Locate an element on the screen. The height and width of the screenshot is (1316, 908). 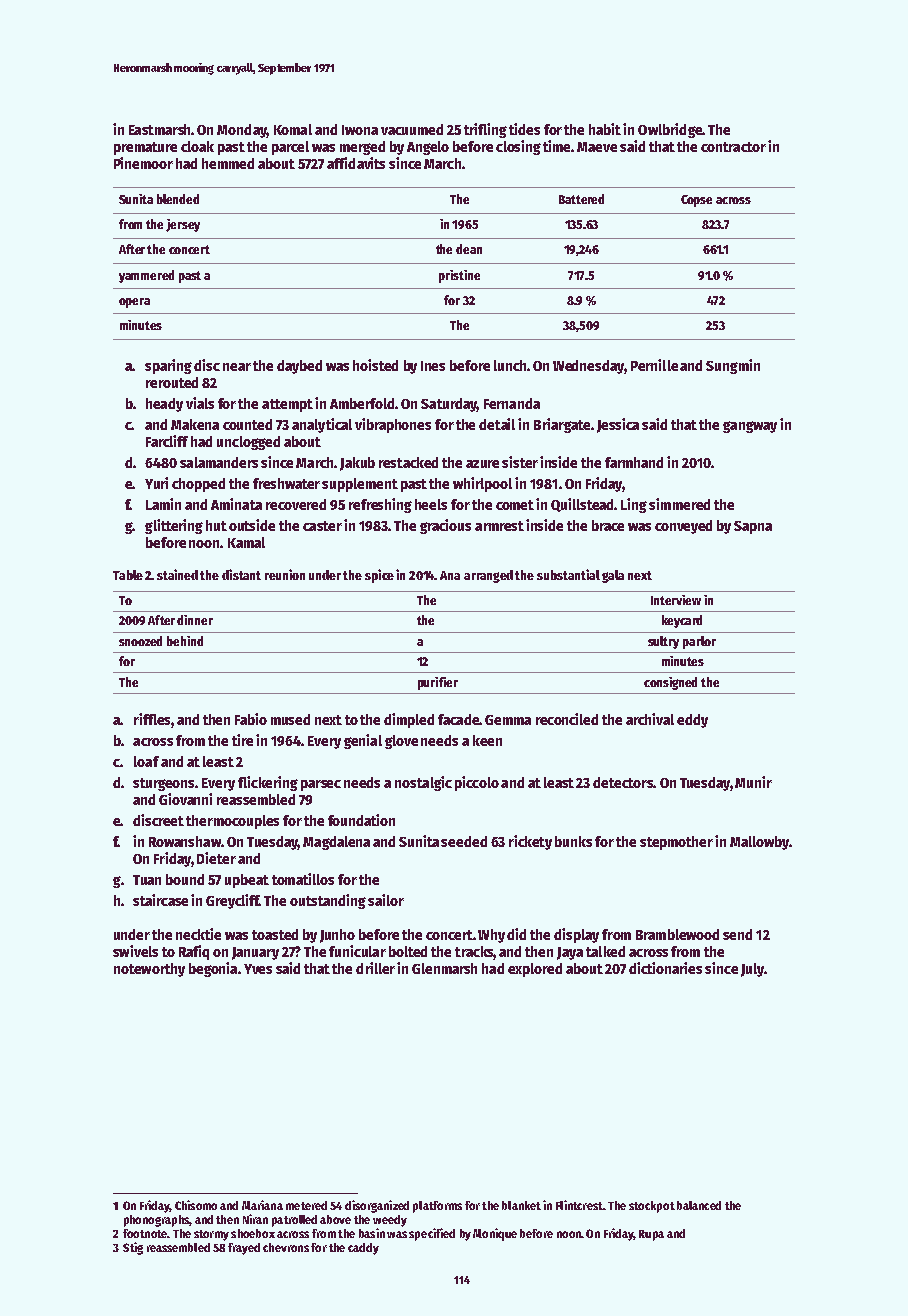
Stig is located at coordinates (133, 1248).
